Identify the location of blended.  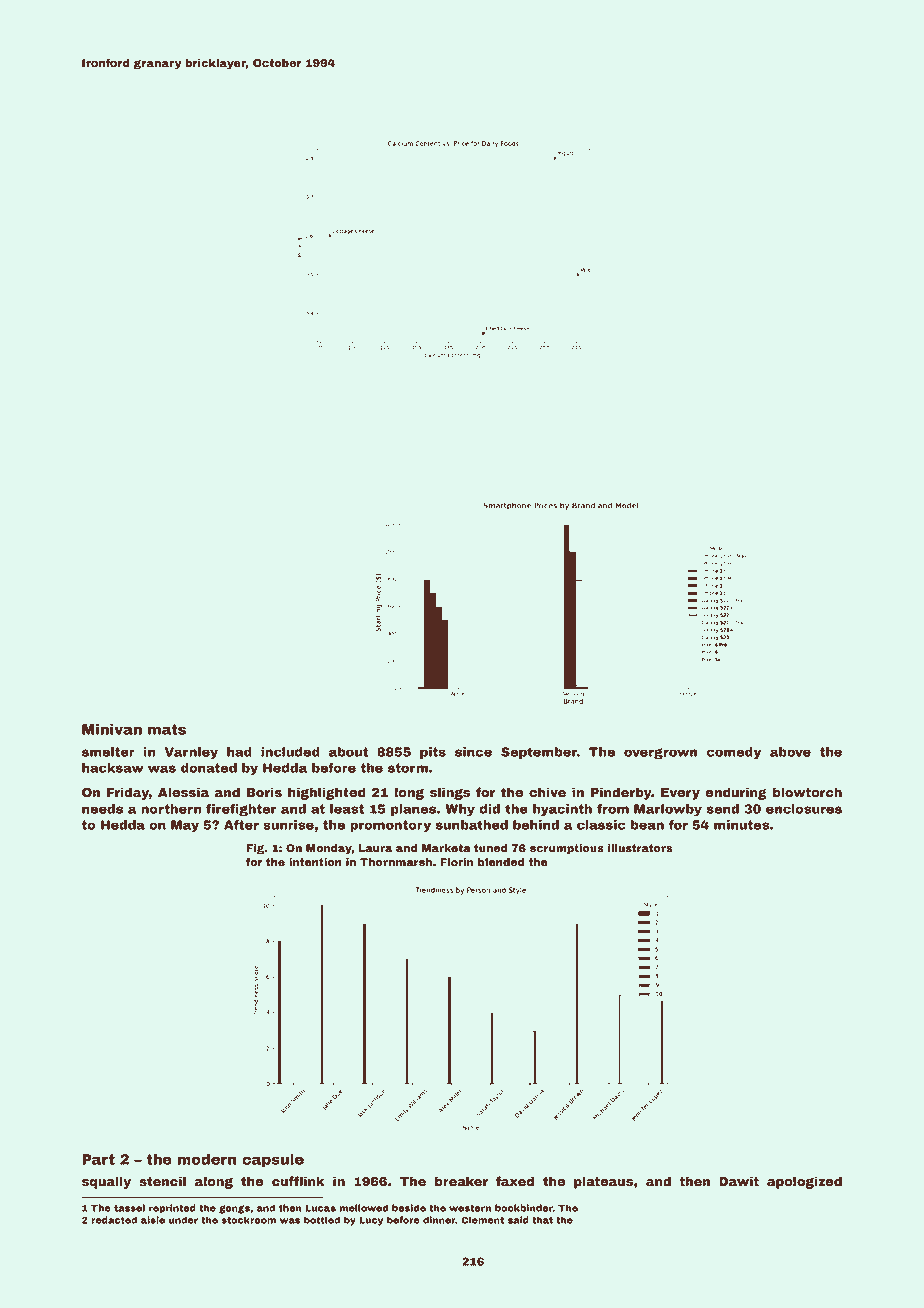
(501, 862).
